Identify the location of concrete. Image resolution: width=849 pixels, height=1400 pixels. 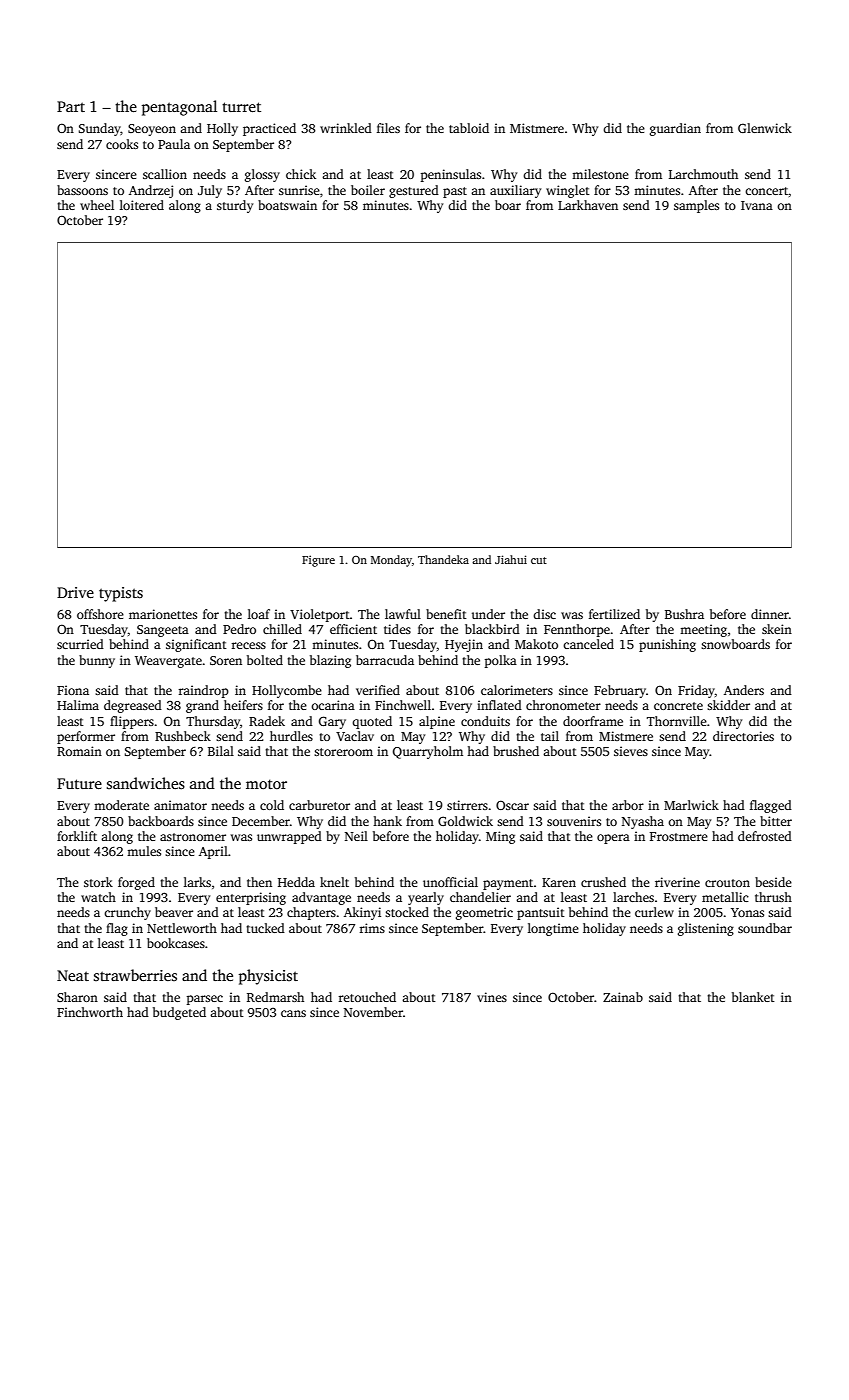
(678, 706).
